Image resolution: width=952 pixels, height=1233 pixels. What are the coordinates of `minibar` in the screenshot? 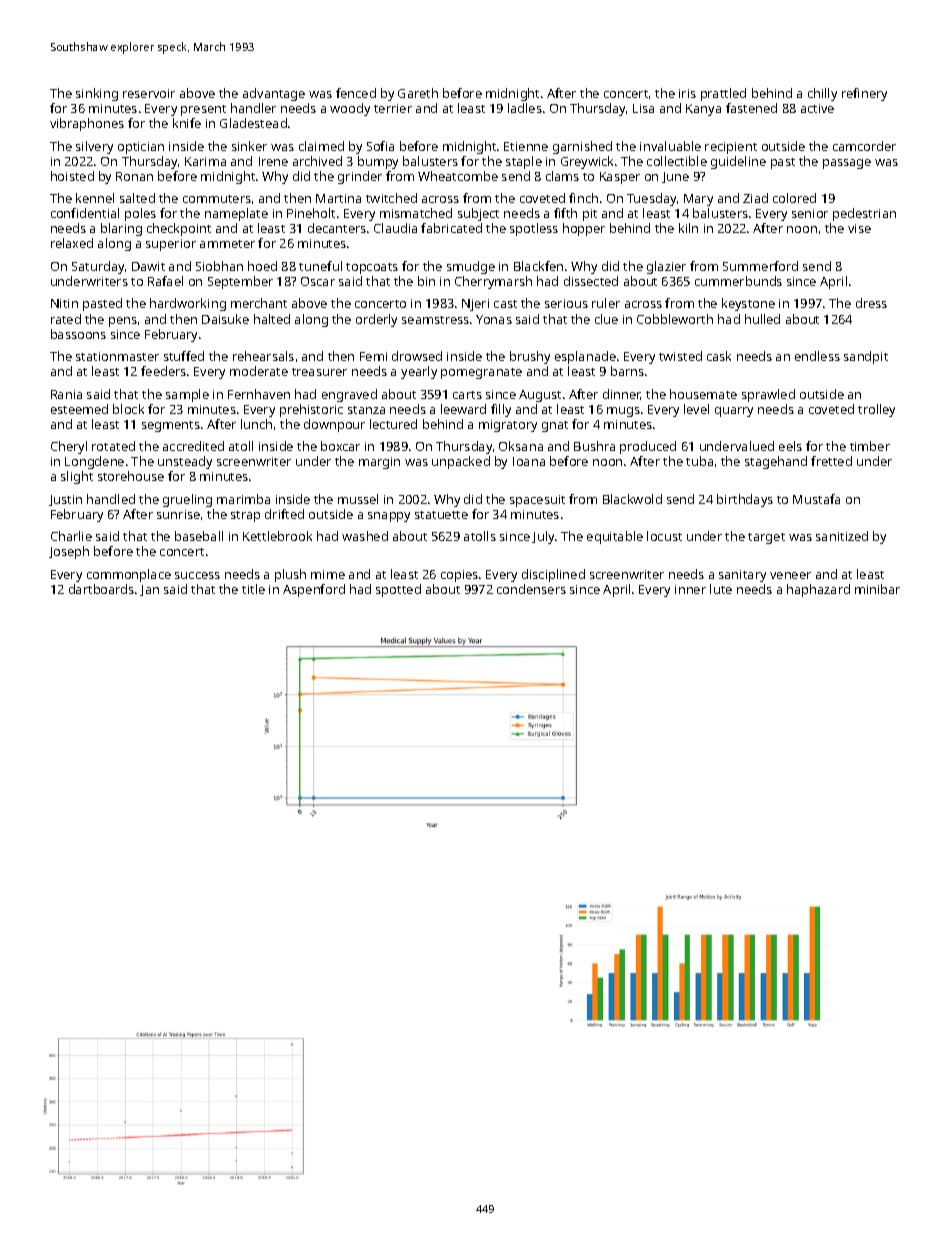 It's located at (877, 589).
